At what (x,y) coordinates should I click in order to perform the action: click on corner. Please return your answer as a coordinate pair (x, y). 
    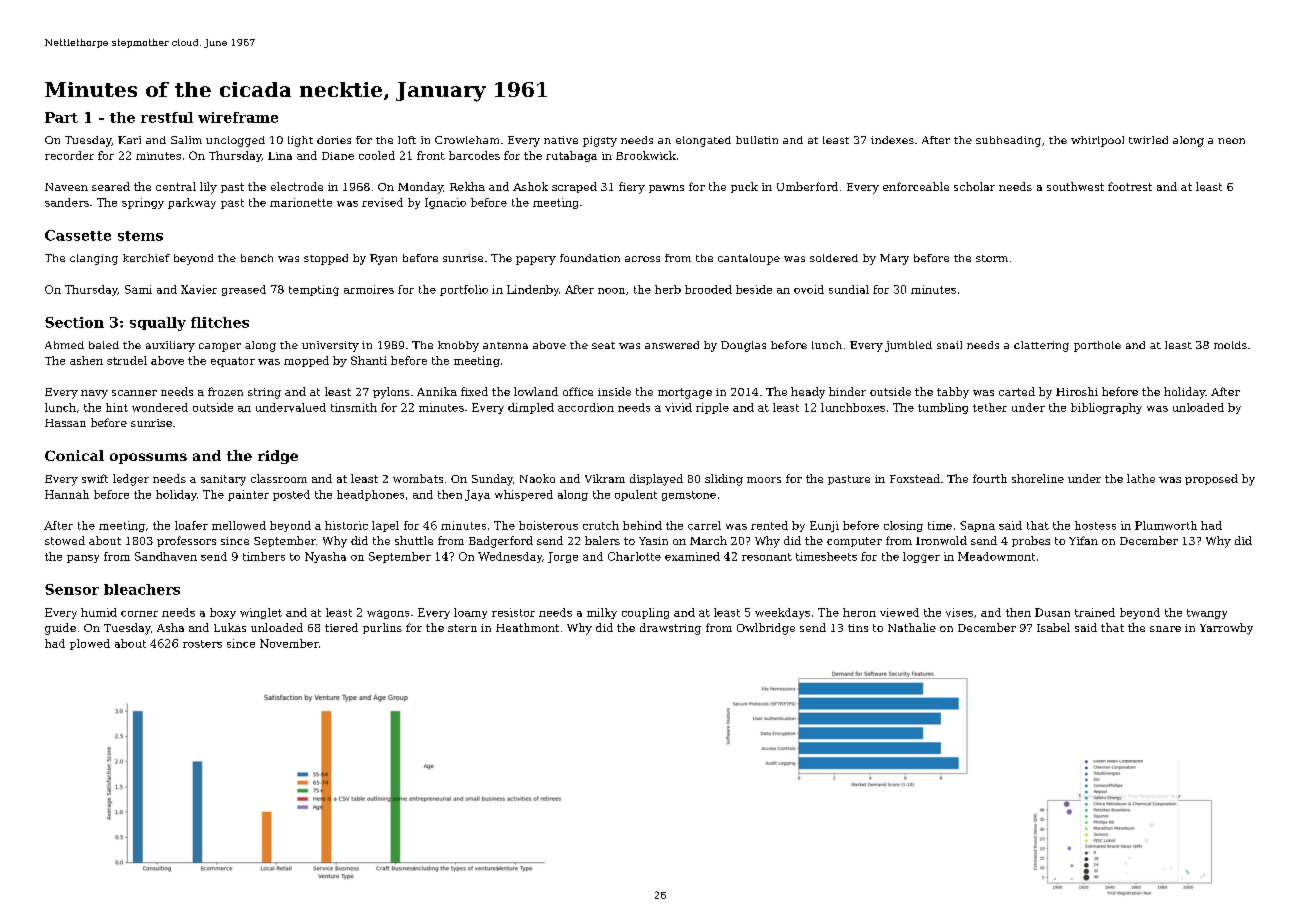
    Looking at the image, I should click on (139, 614).
